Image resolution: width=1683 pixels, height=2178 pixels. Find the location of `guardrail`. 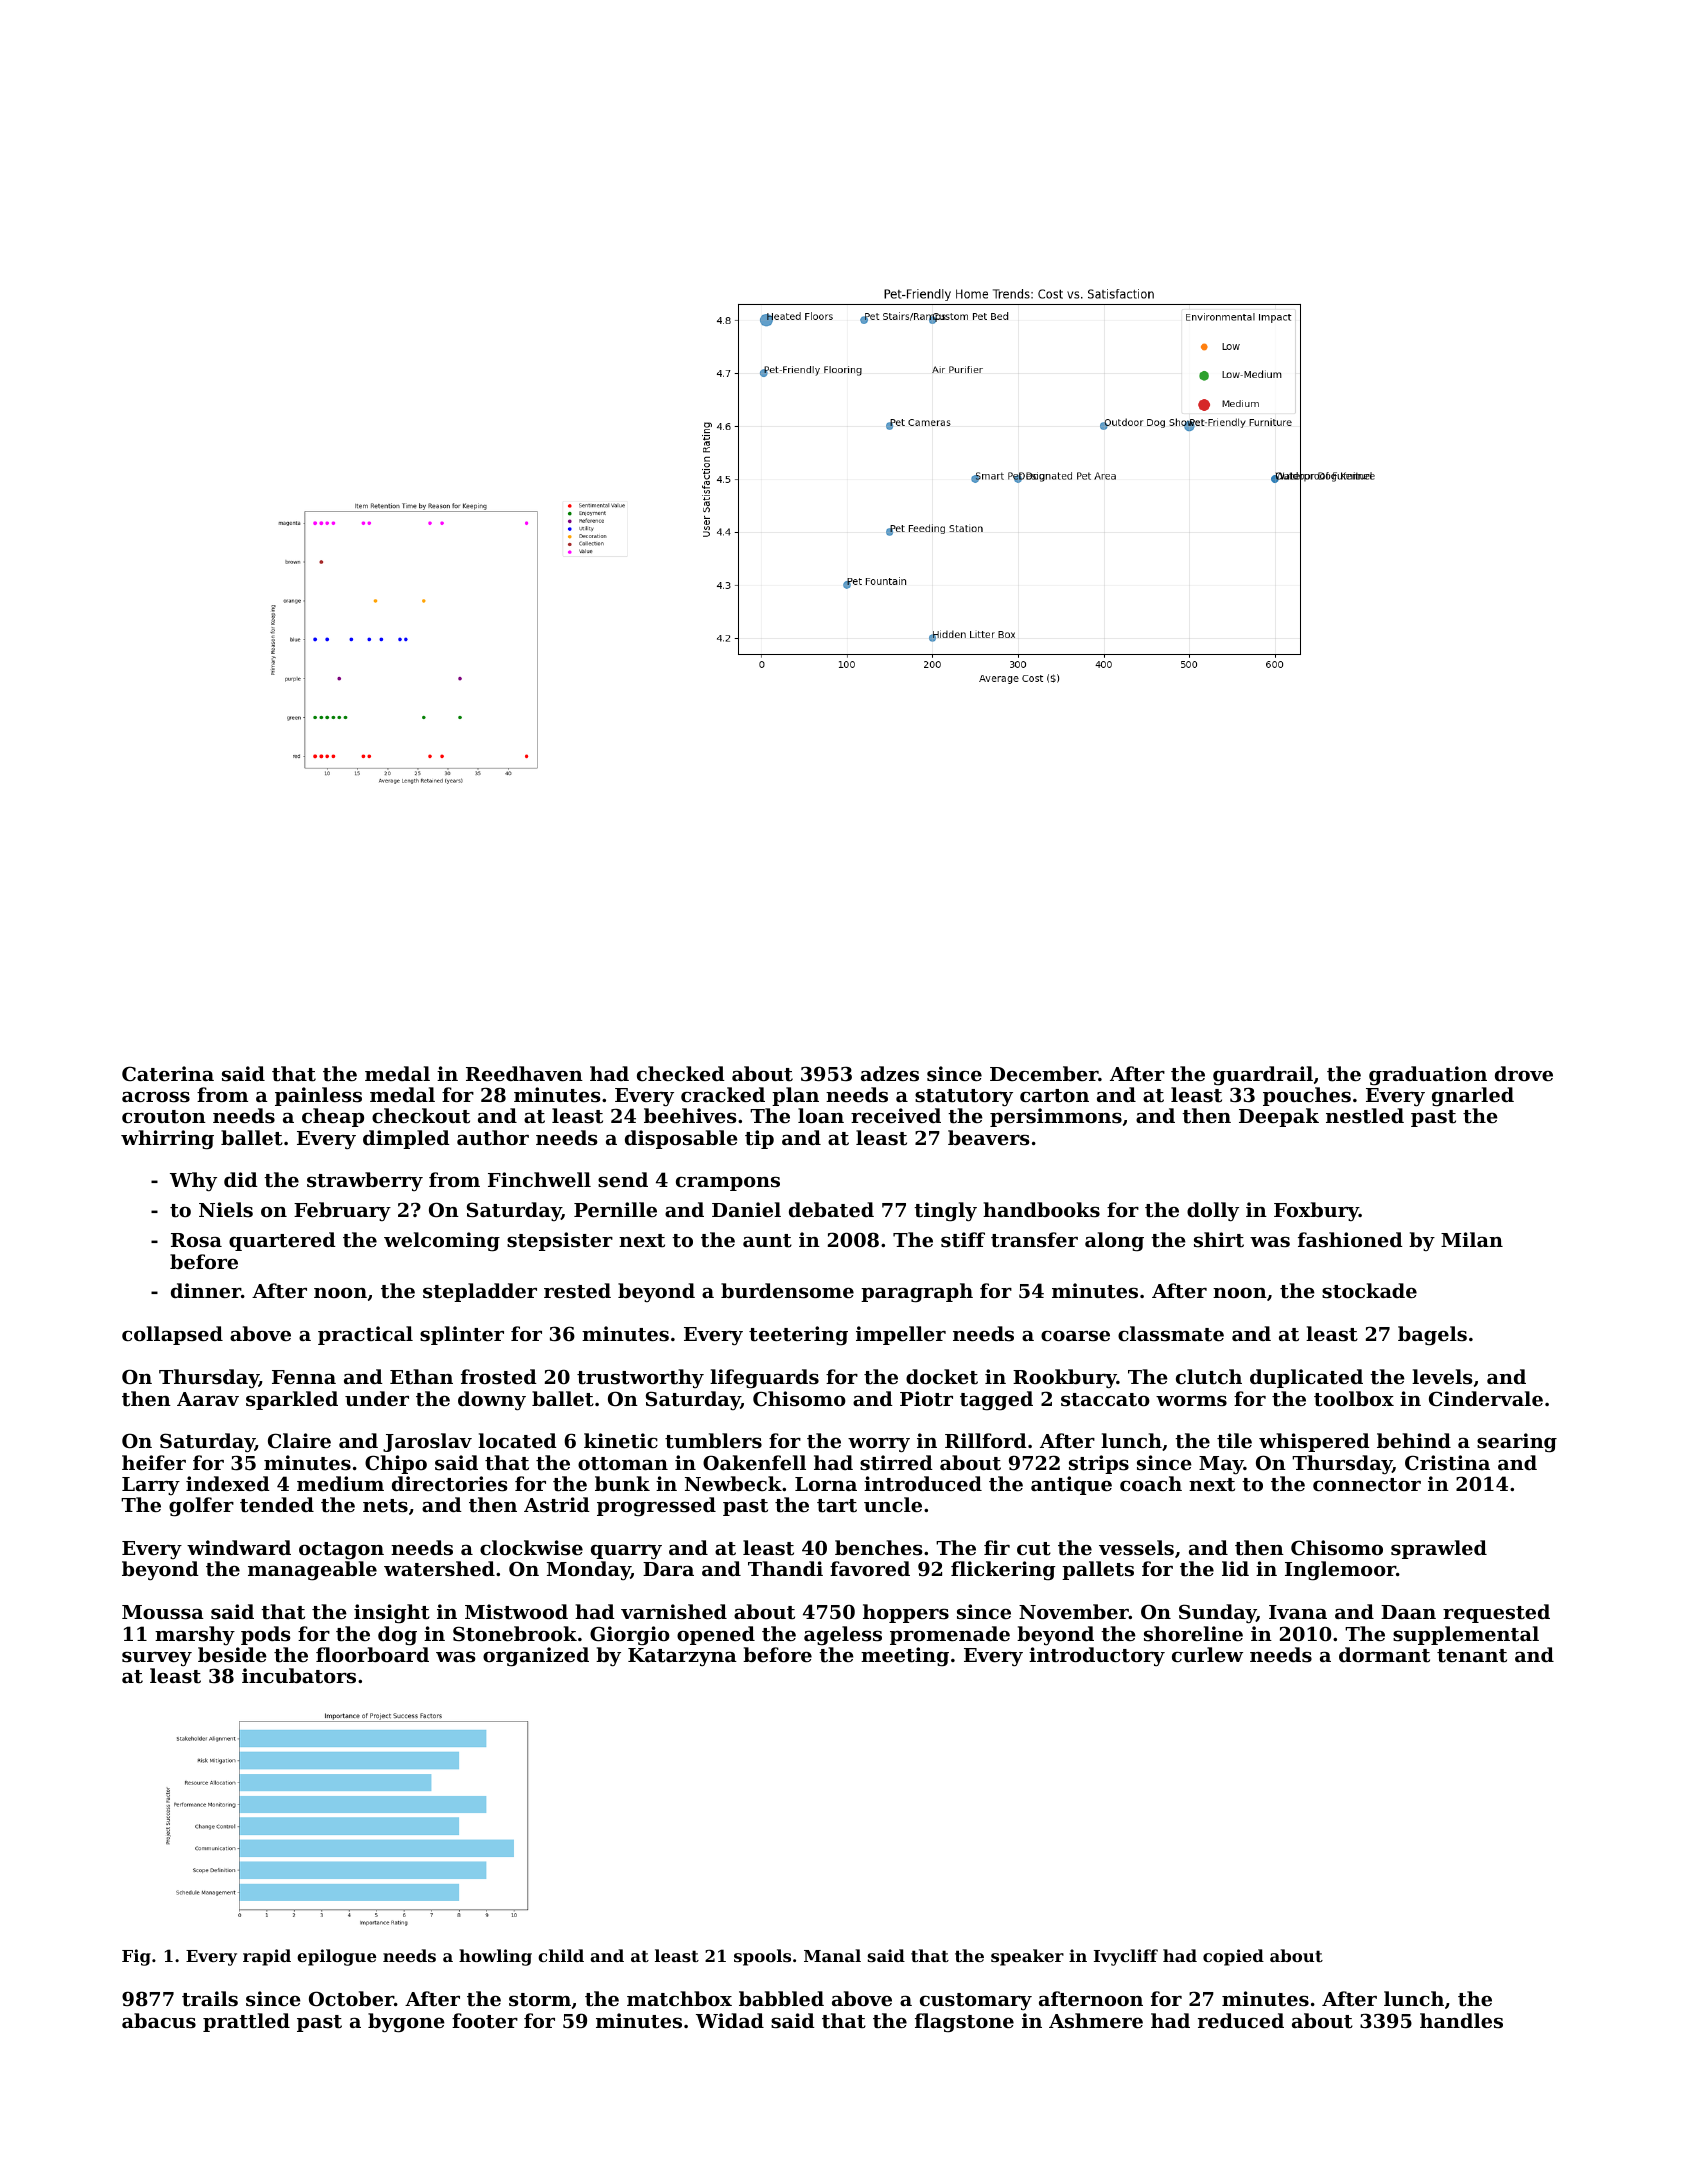

guardrail is located at coordinates (1263, 1076).
